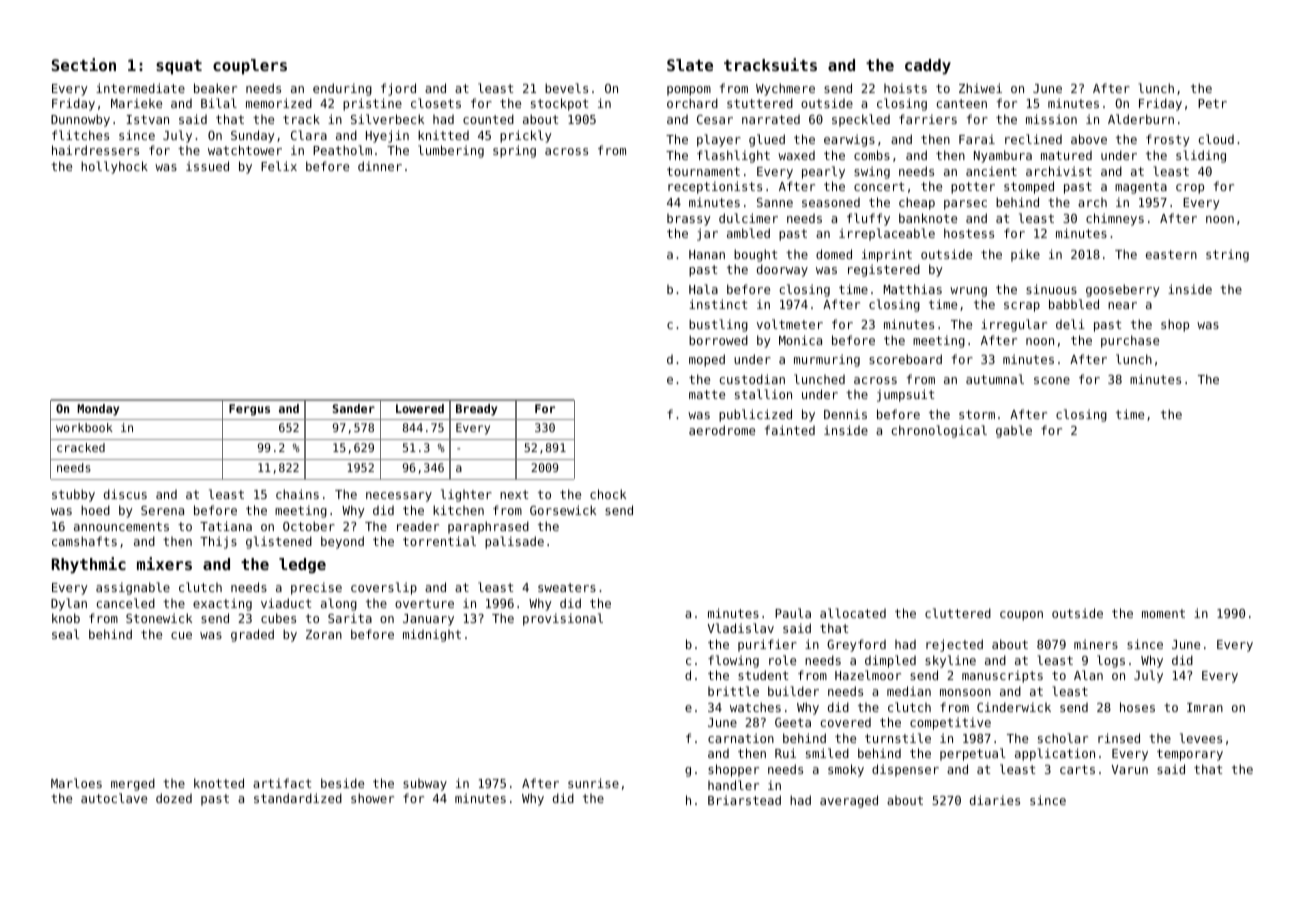 The height and width of the screenshot is (924, 1308). Describe the element at coordinates (1122, 305) in the screenshot. I see `near` at that location.
